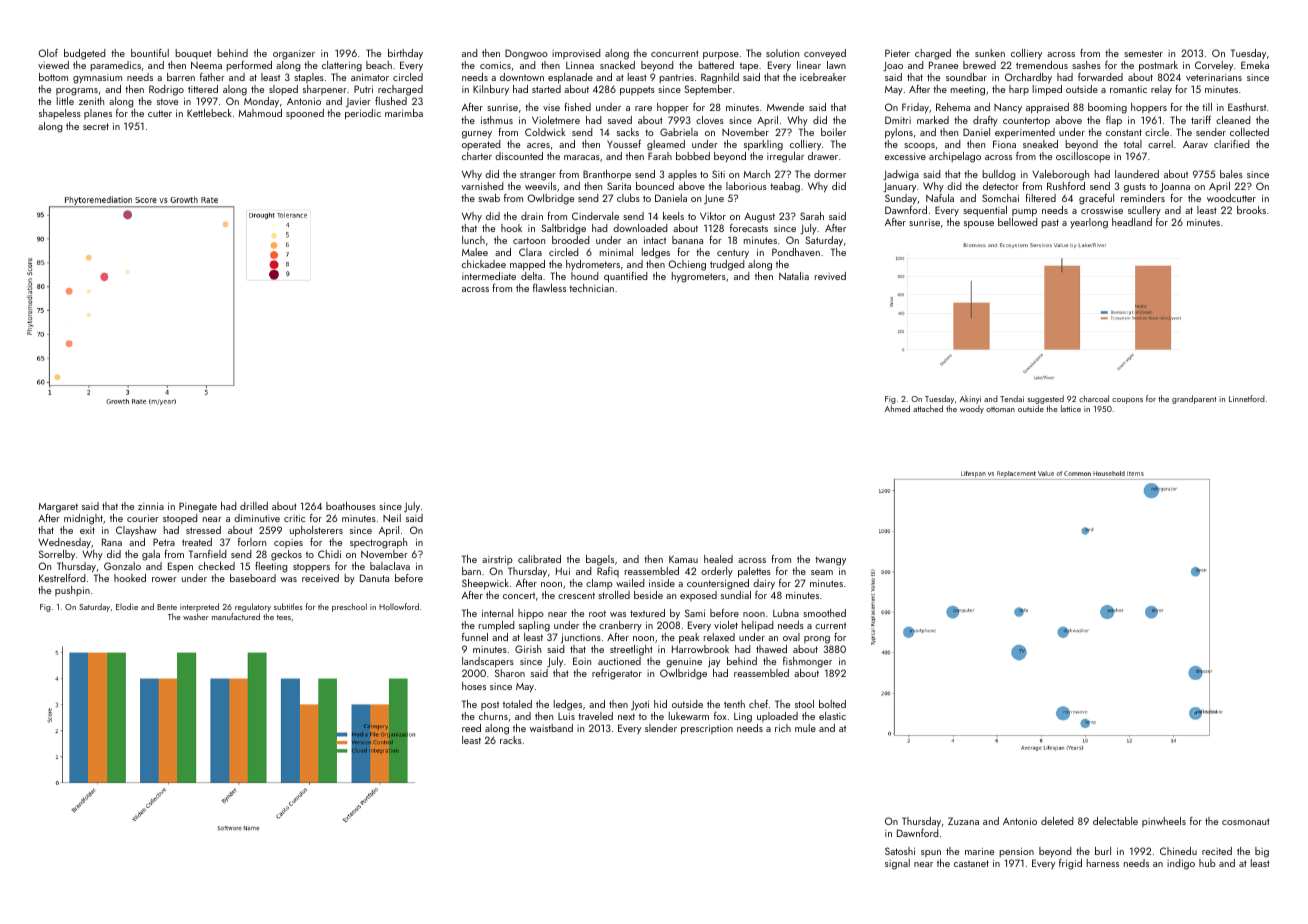  Describe the element at coordinates (1247, 398) in the screenshot. I see `Linnetford` at that location.
